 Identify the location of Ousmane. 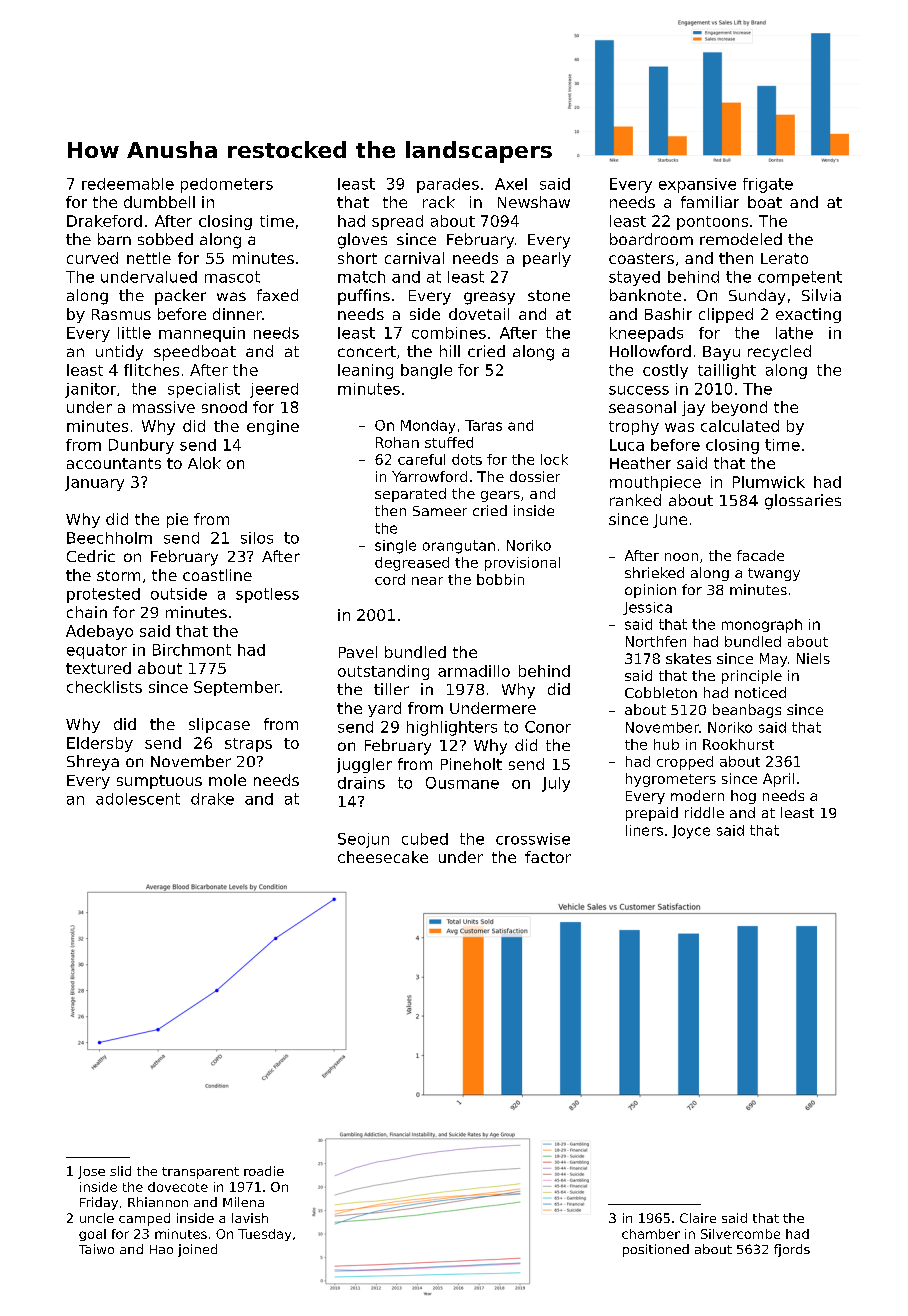
(462, 783).
